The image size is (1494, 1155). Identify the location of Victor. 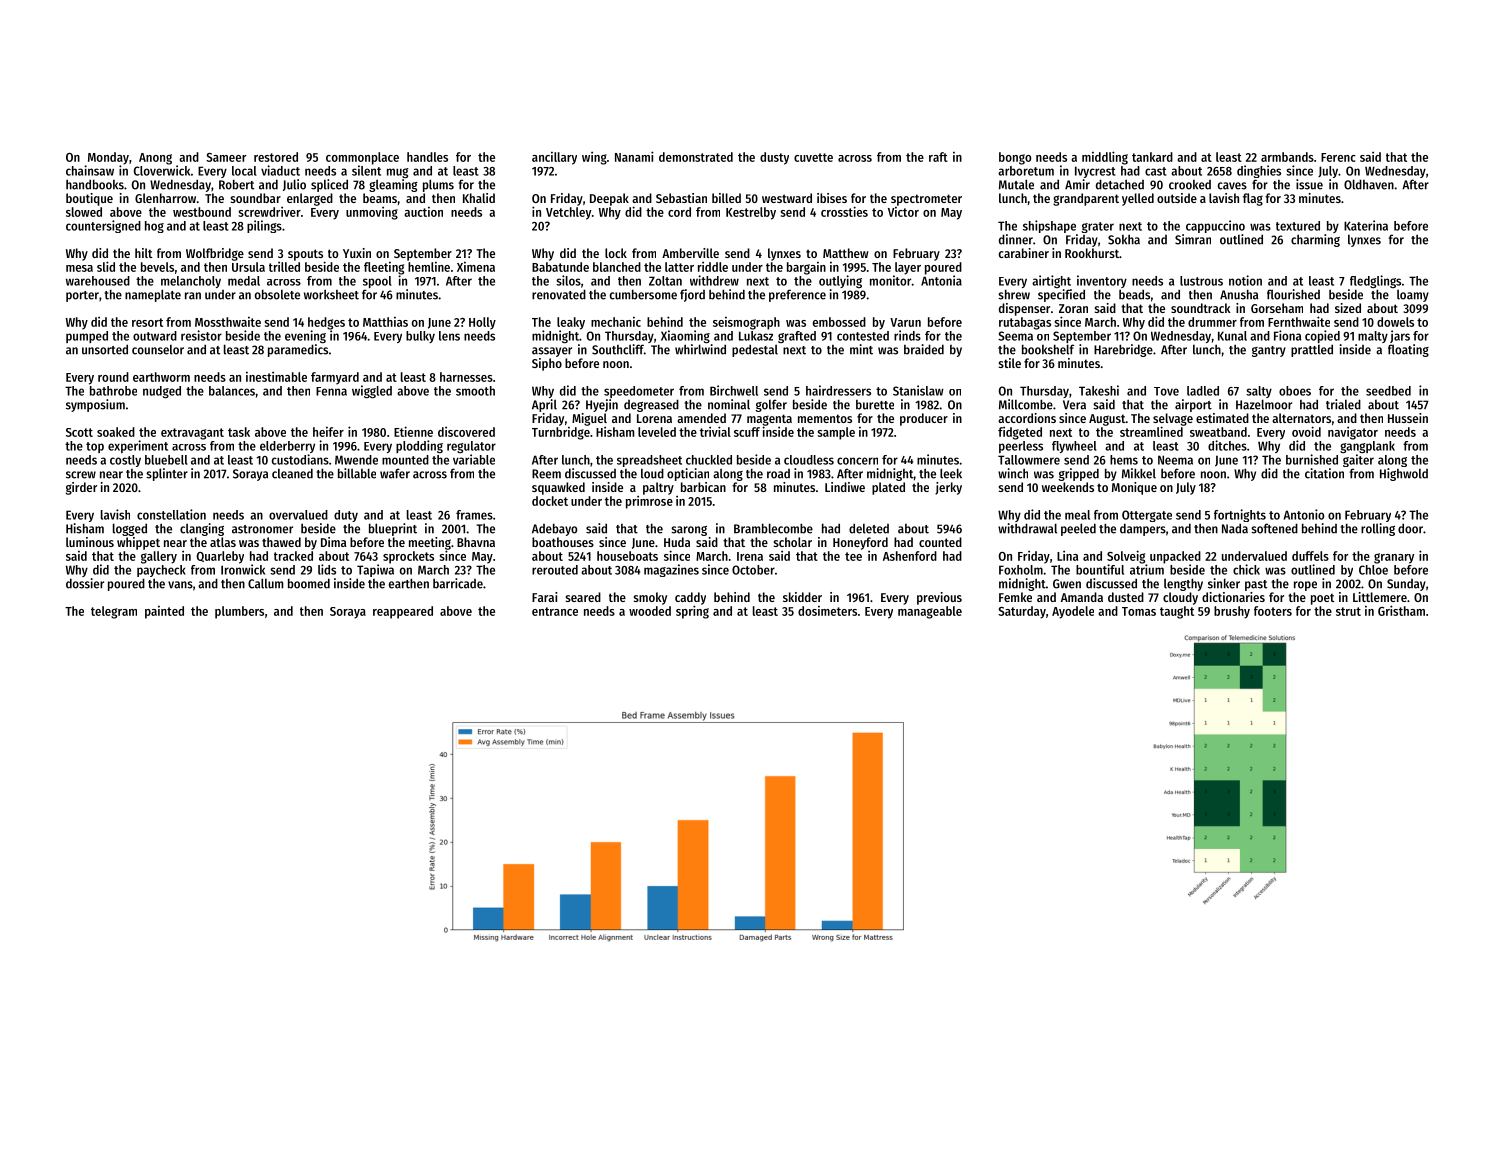
(903, 212).
